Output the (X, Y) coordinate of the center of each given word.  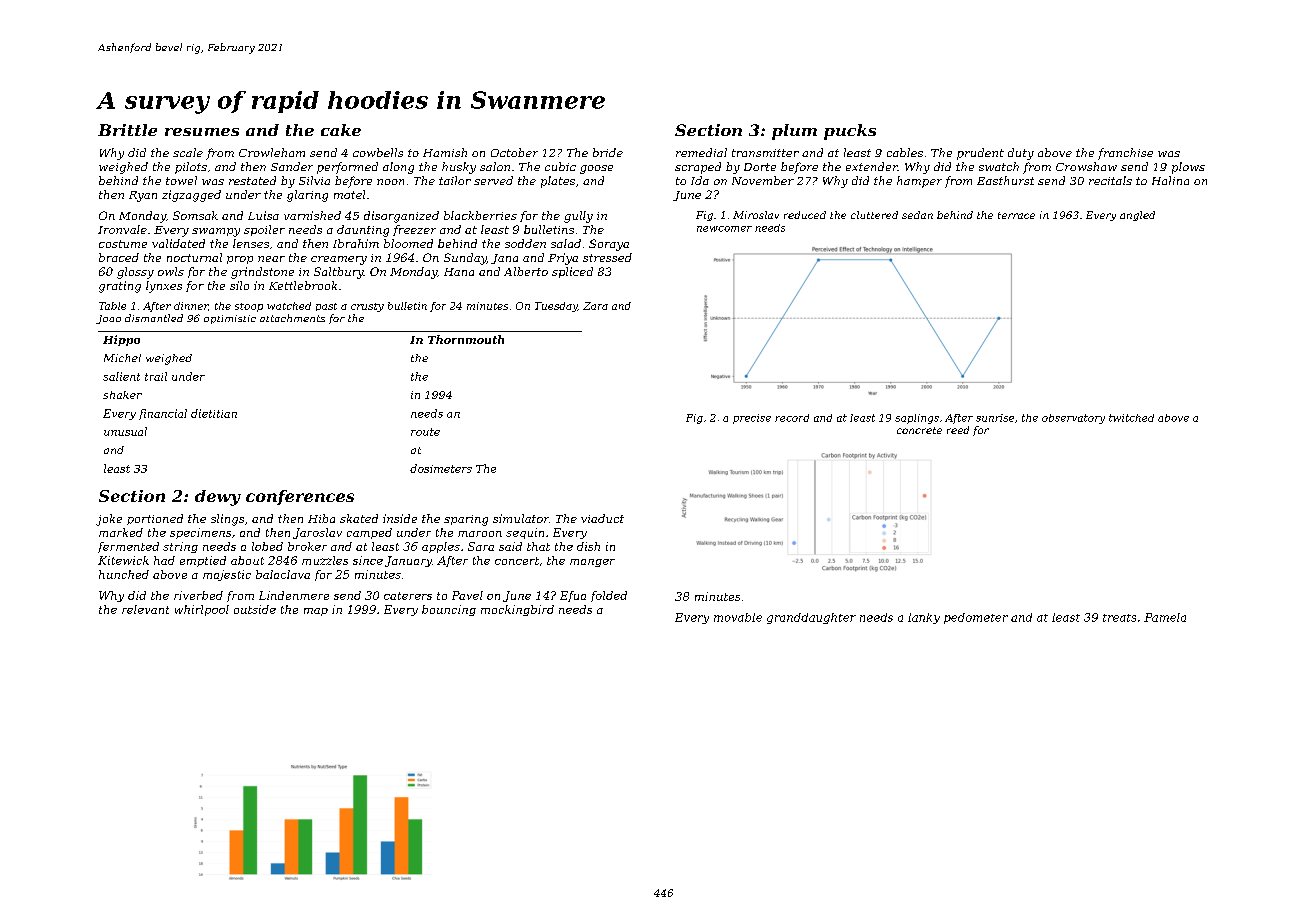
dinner (191, 306)
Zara (595, 306)
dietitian (214, 413)
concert (517, 561)
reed (958, 430)
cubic (560, 166)
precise (752, 419)
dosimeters (441, 468)
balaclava (283, 574)
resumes (202, 132)
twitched (1131, 418)
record (792, 418)
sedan (917, 215)
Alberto (526, 271)
